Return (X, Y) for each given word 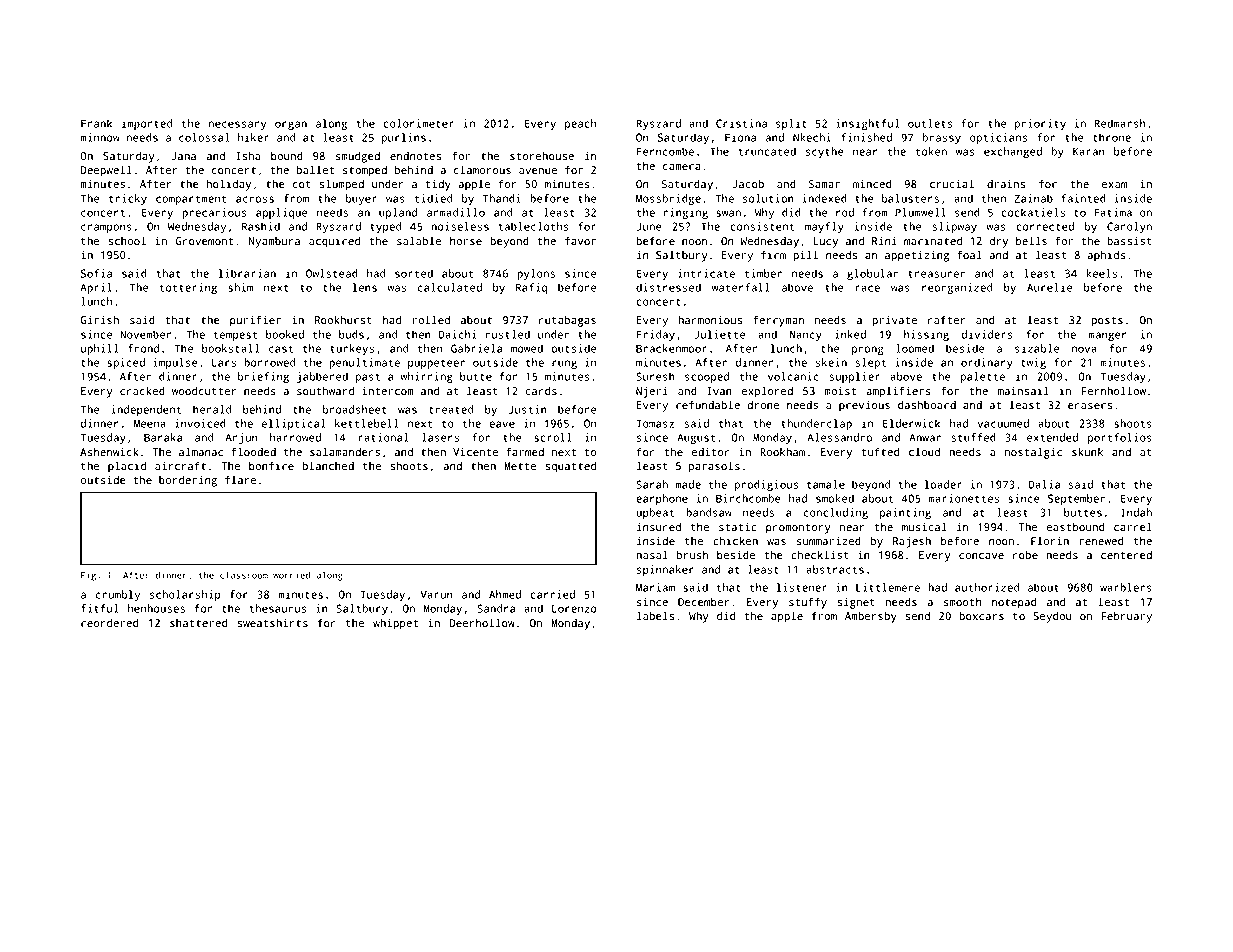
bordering (188, 481)
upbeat (655, 513)
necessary (237, 125)
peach (580, 124)
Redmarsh (1120, 123)
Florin (1050, 541)
